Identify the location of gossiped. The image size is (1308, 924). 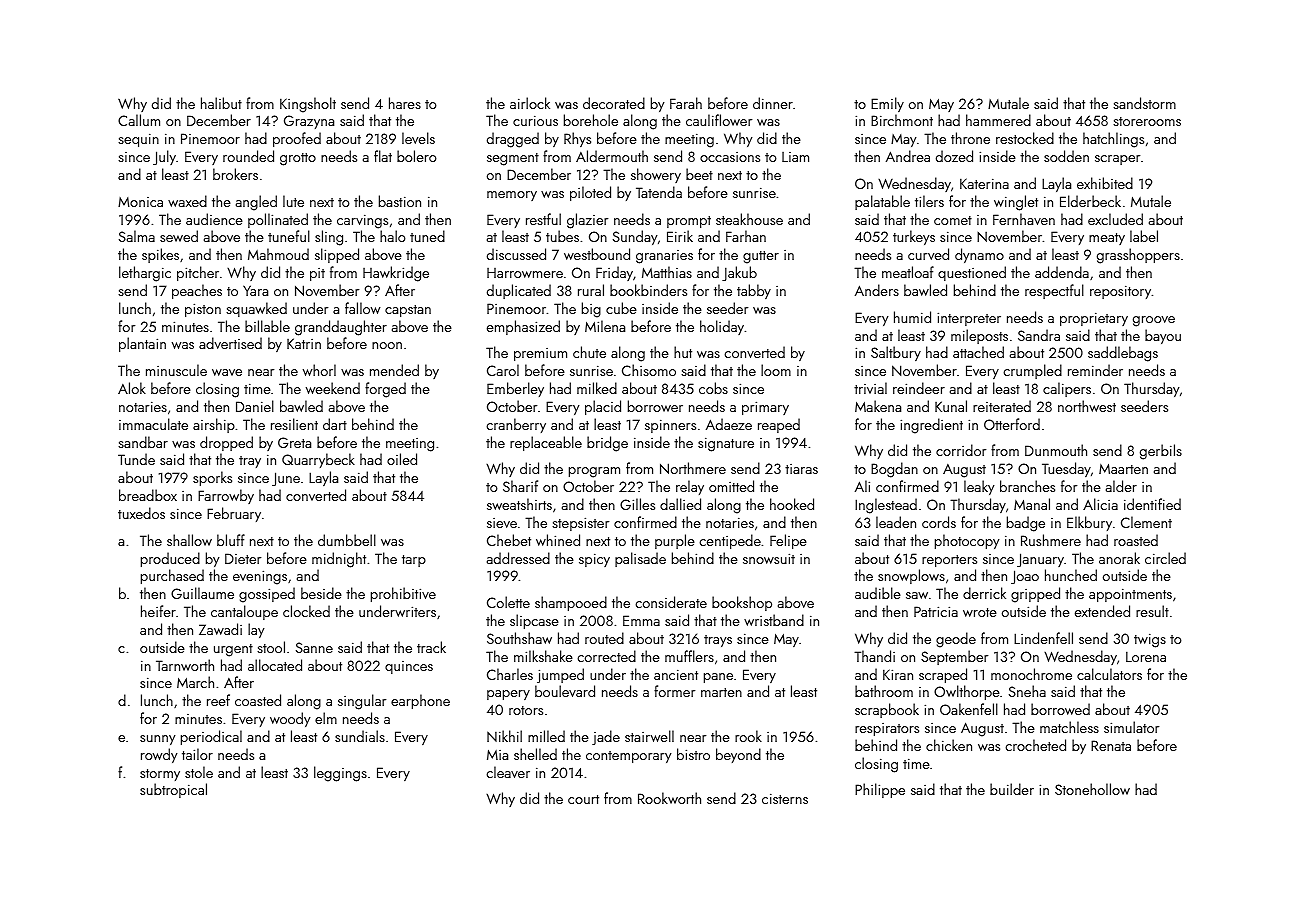
(267, 595).
